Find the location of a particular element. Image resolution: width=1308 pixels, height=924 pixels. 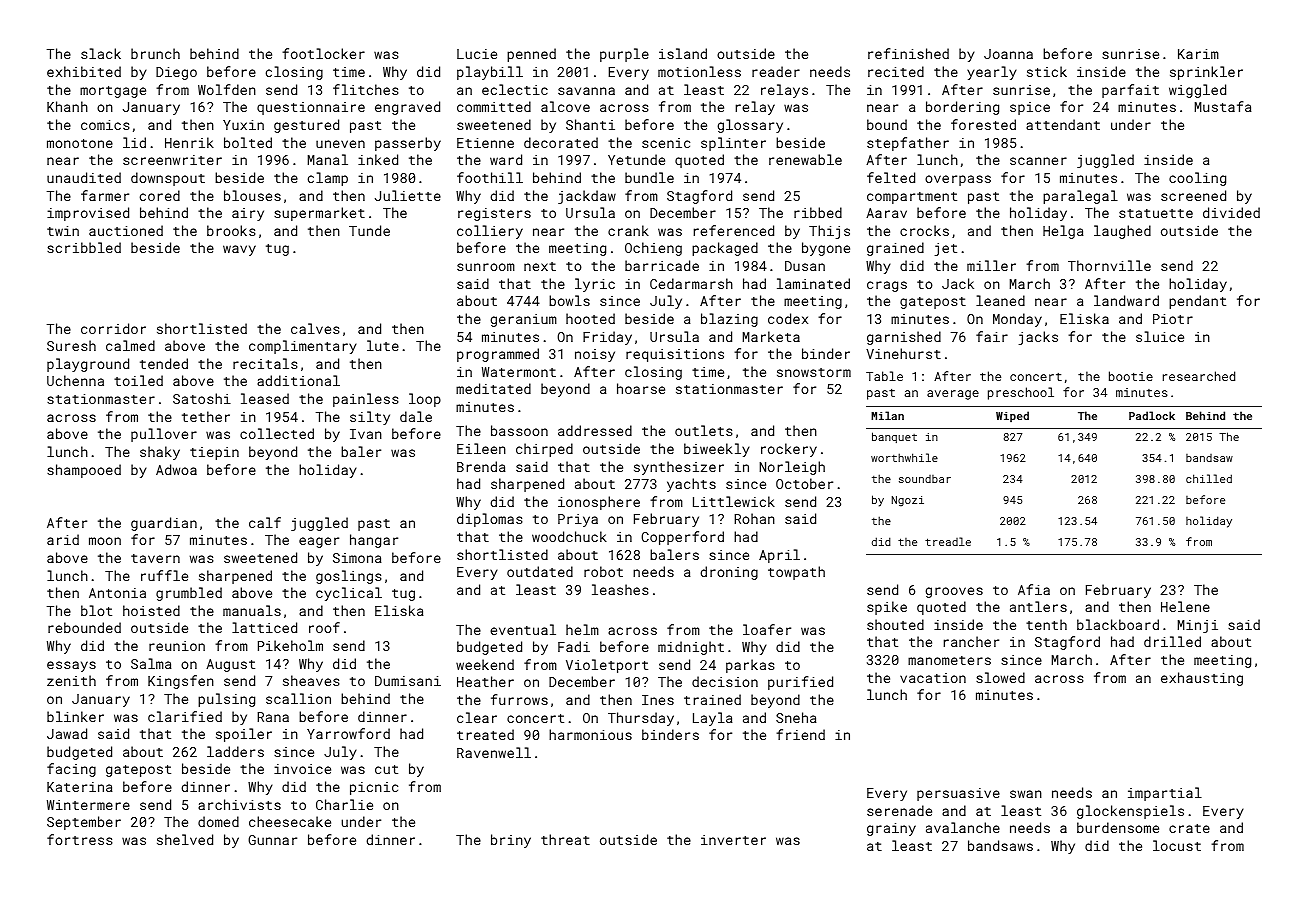

shampooed is located at coordinates (84, 471).
